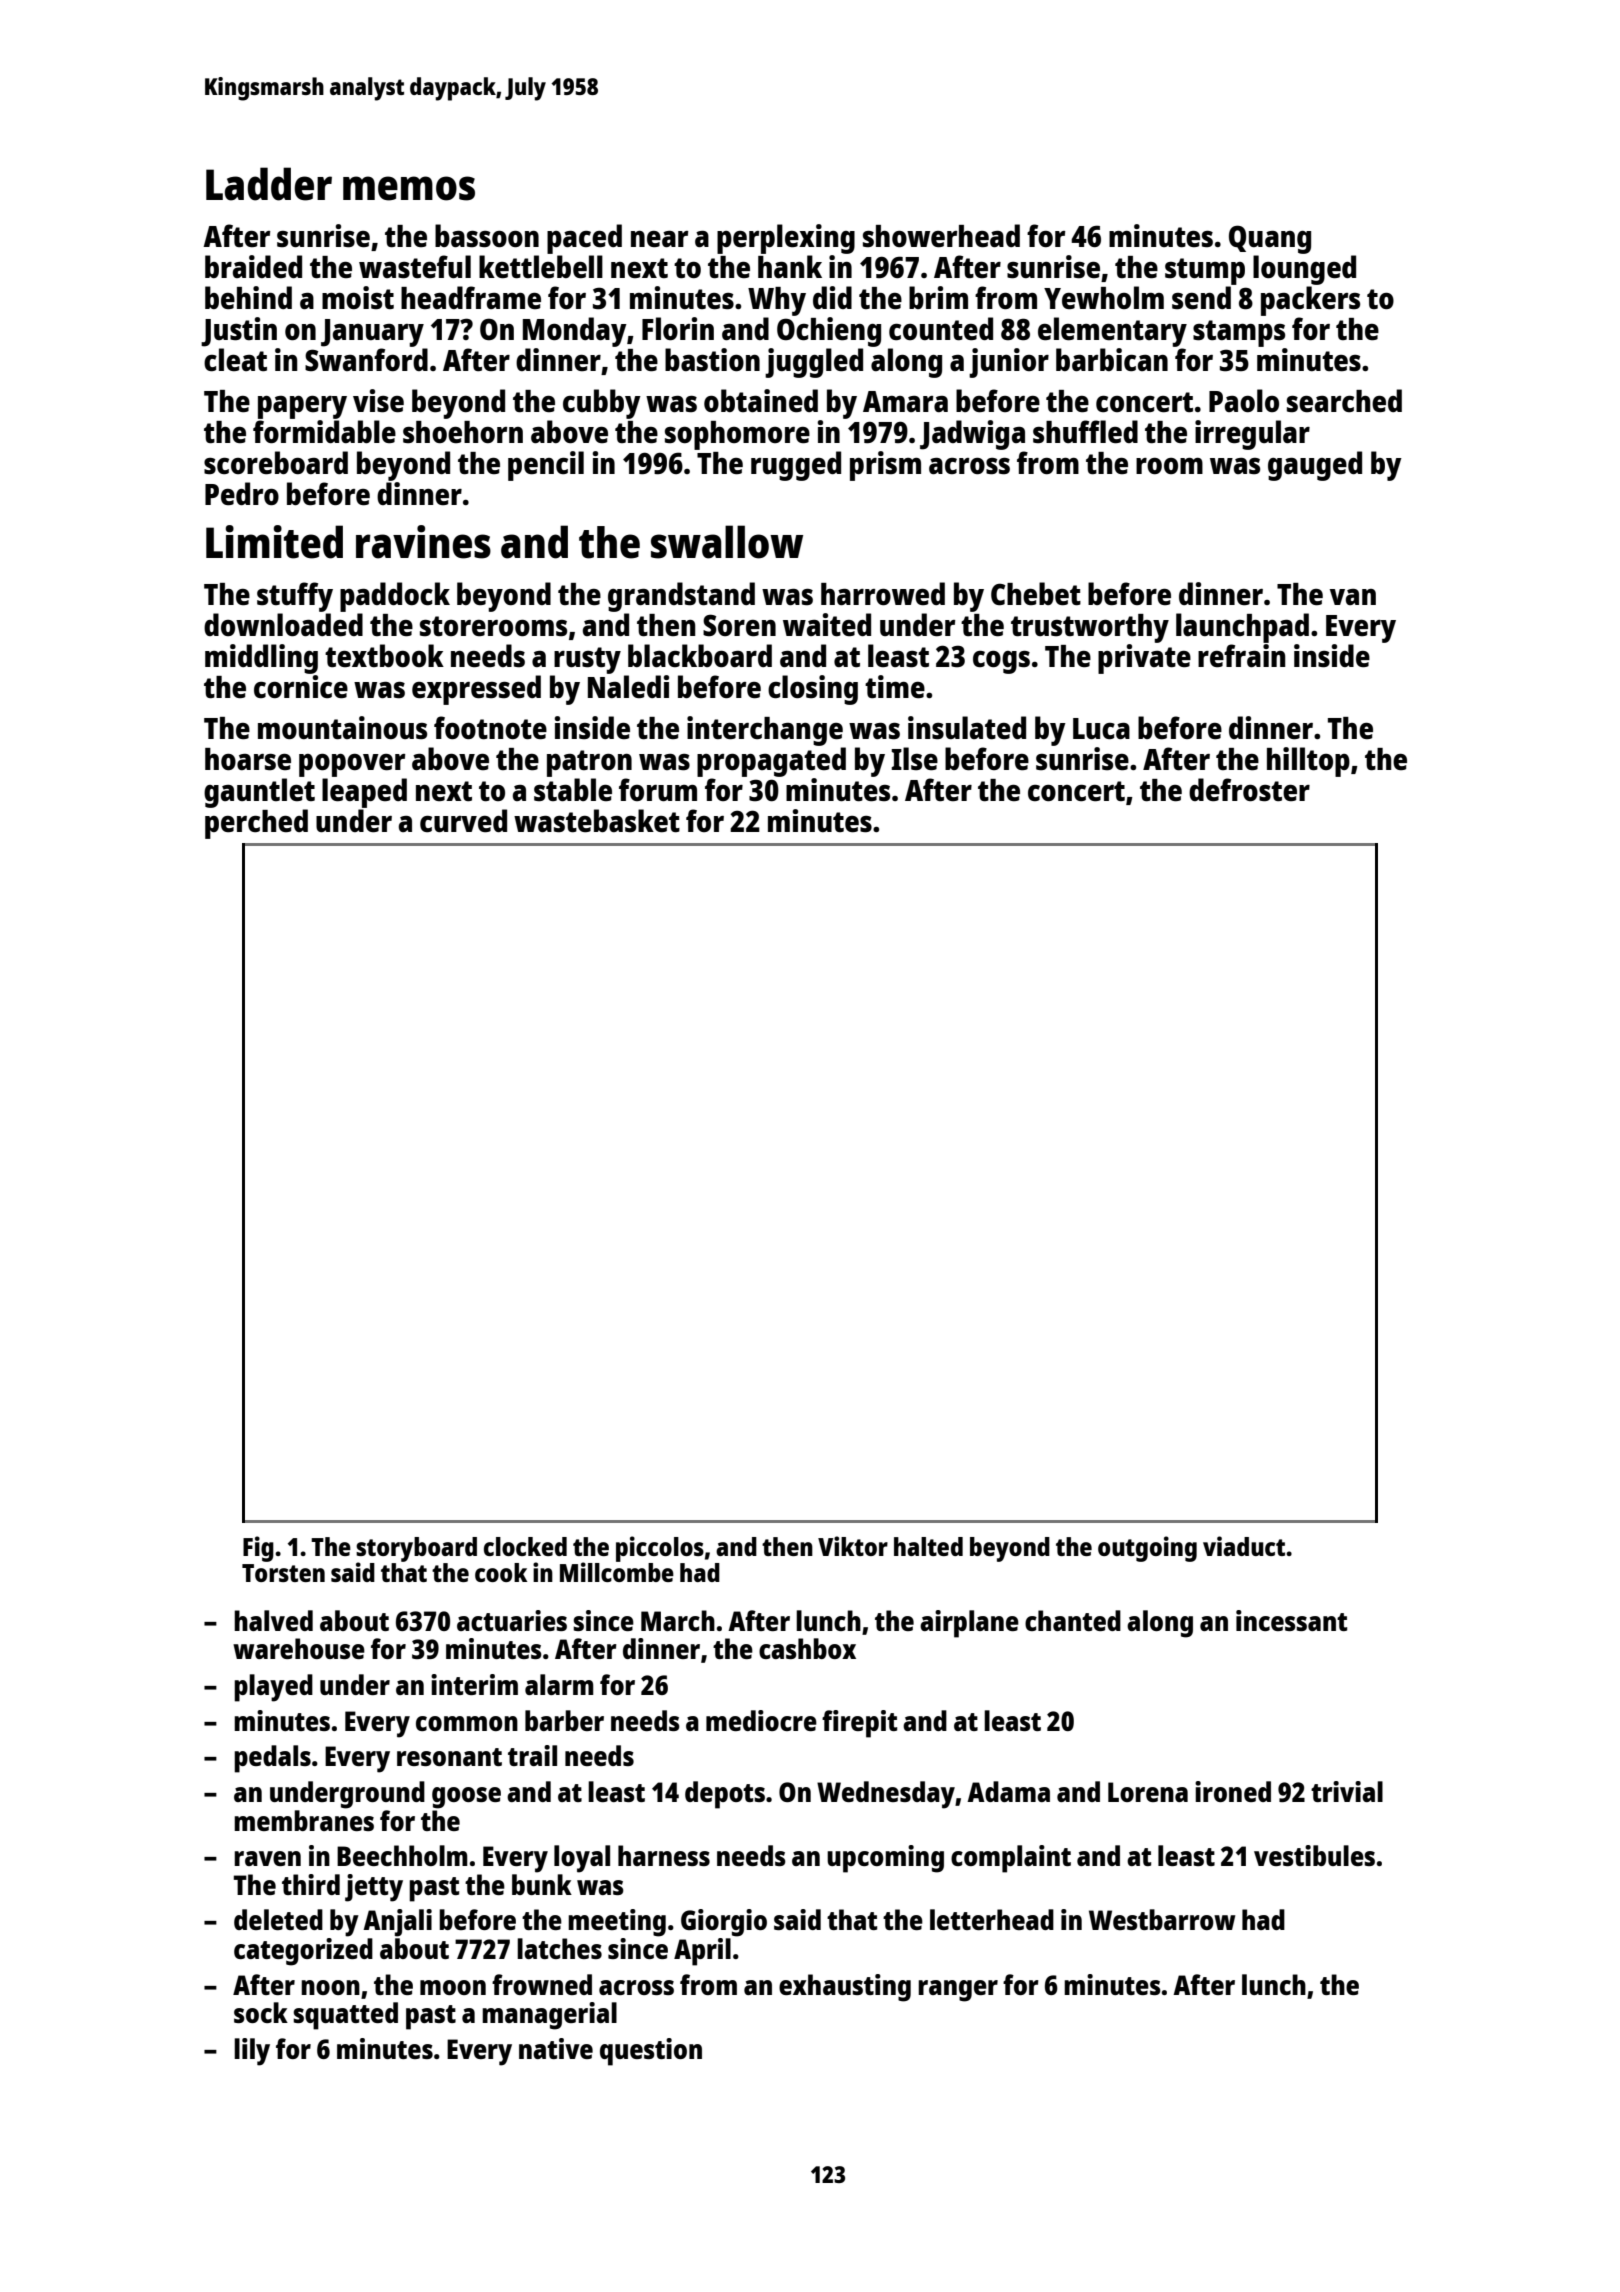 The height and width of the screenshot is (2292, 1620). What do you see at coordinates (453, 1987) in the screenshot?
I see `moon` at bounding box center [453, 1987].
